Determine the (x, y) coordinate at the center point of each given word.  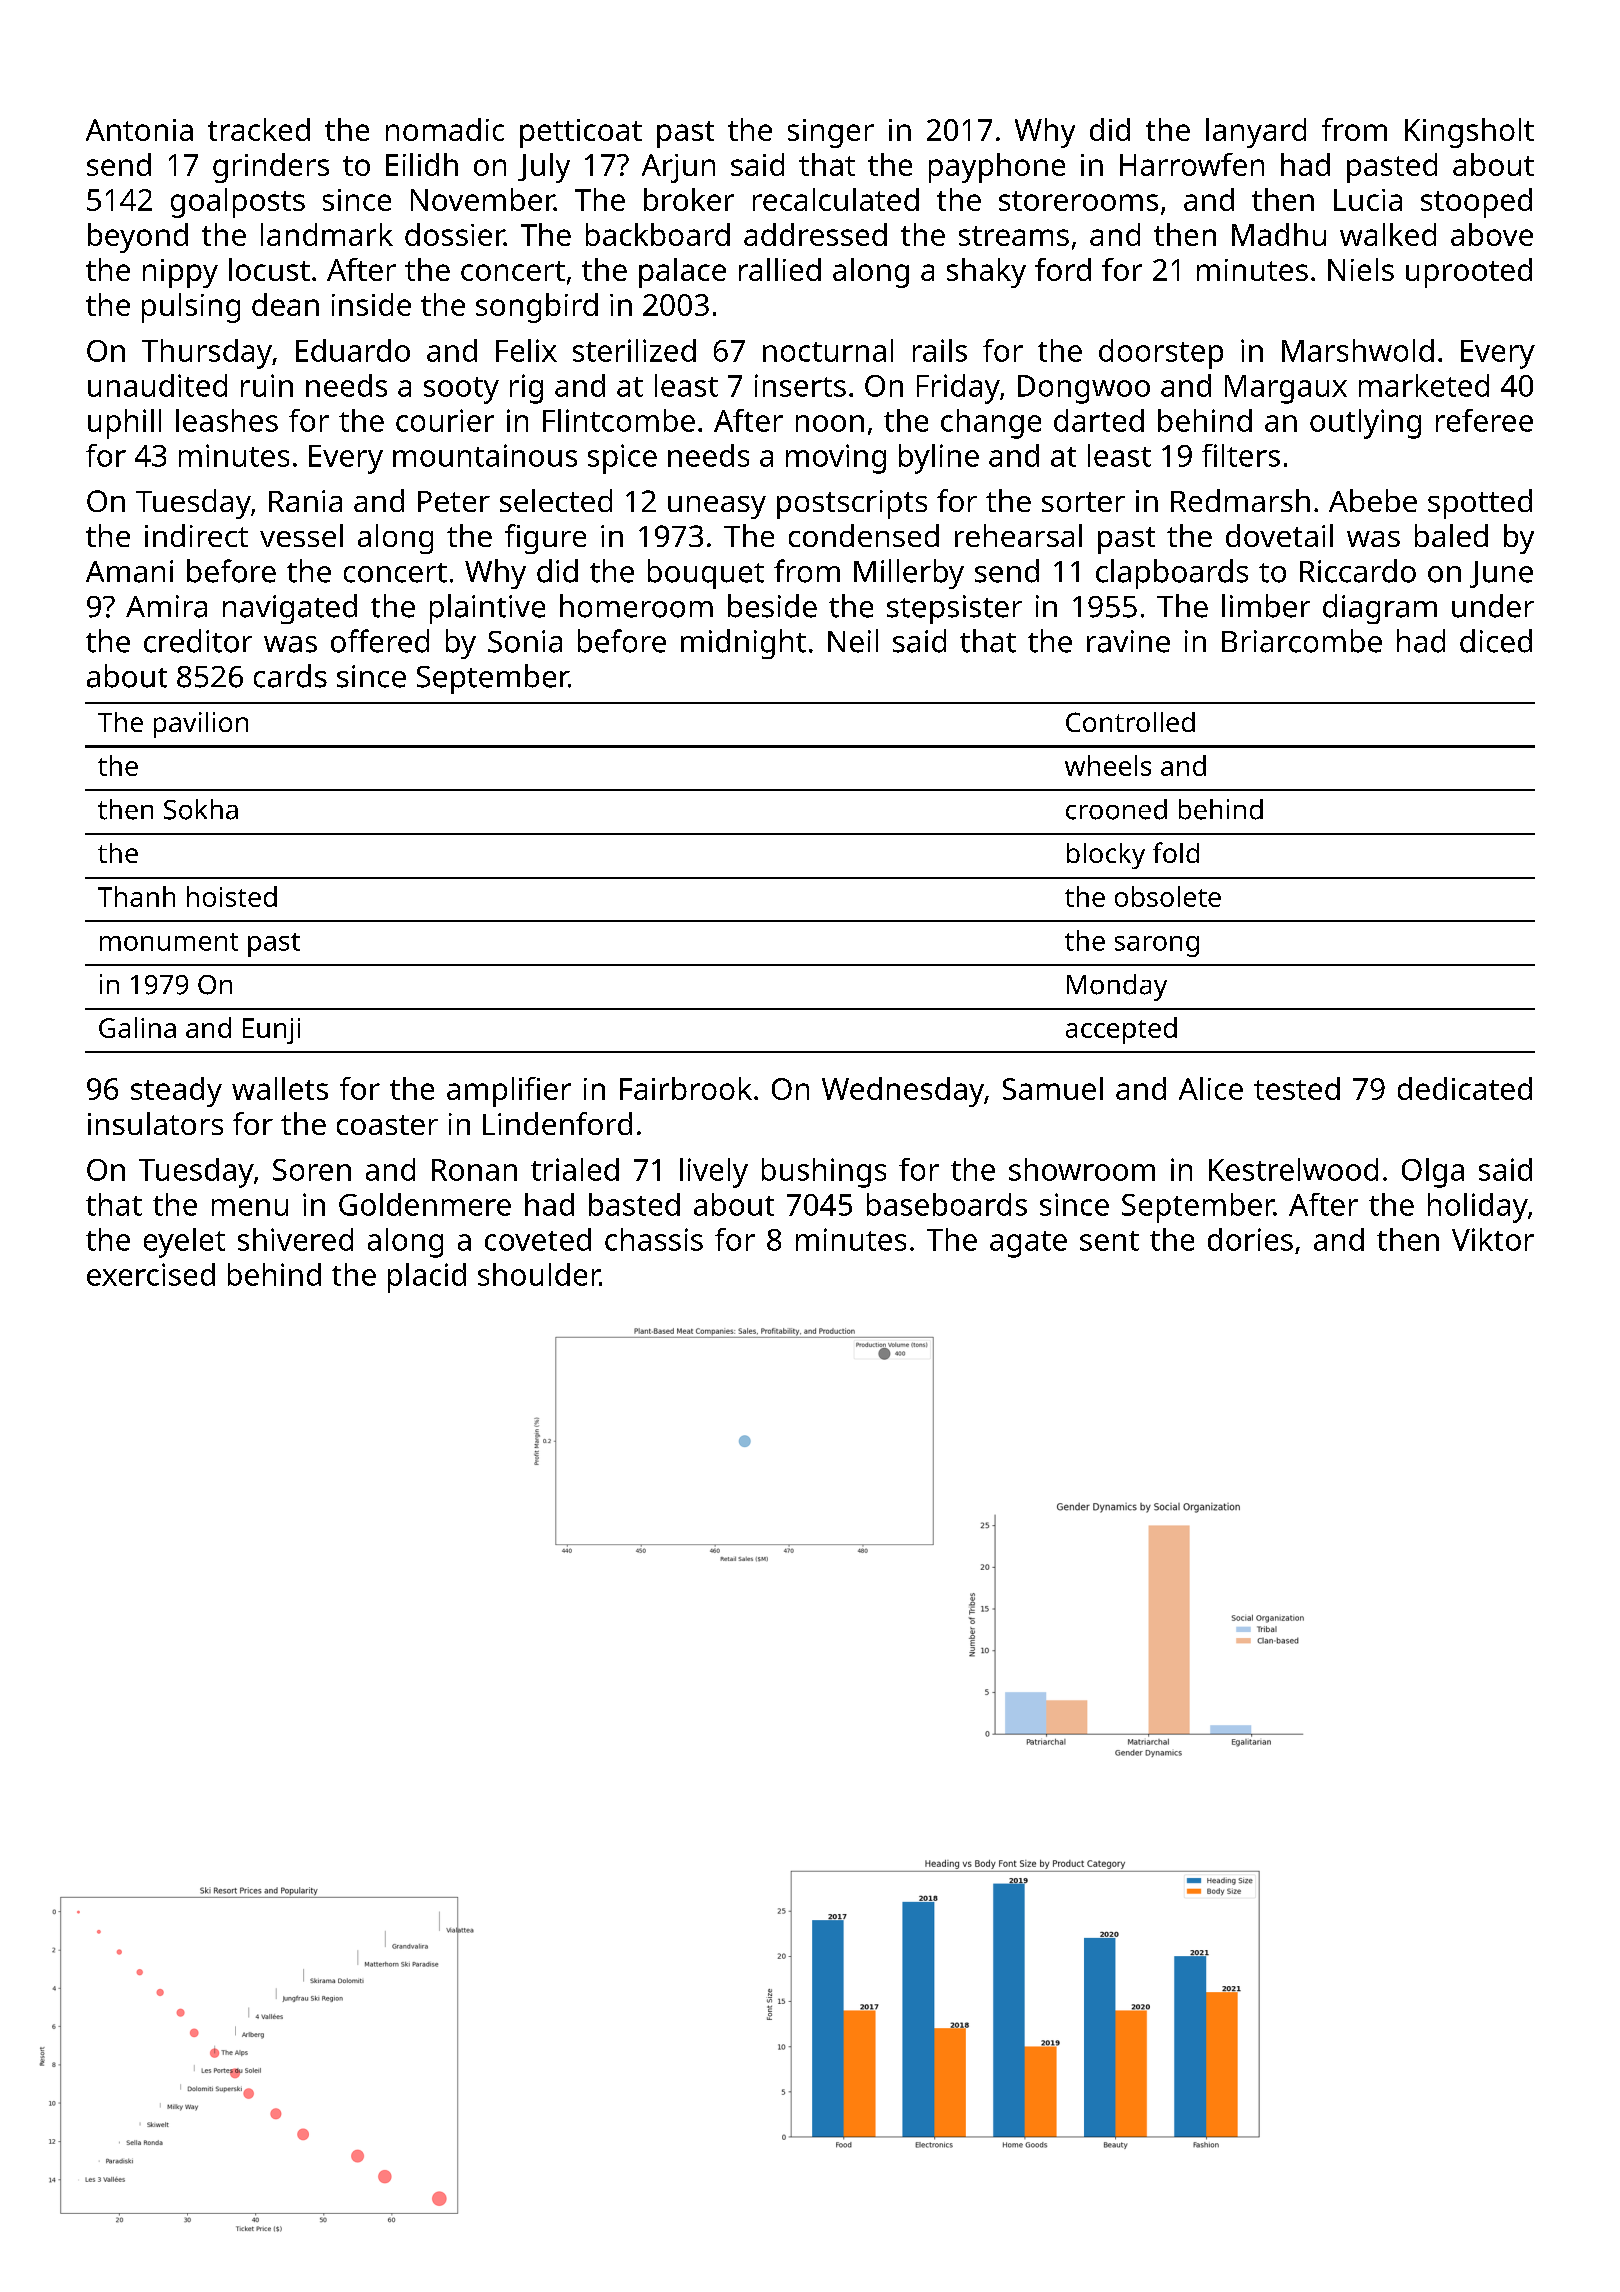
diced (1496, 641)
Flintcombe (619, 420)
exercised (151, 1274)
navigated (290, 609)
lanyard (1256, 133)
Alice (1211, 1088)
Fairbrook (686, 1088)
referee (1484, 420)
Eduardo (353, 350)
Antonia (139, 130)
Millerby (909, 574)
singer (831, 133)
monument (169, 942)
